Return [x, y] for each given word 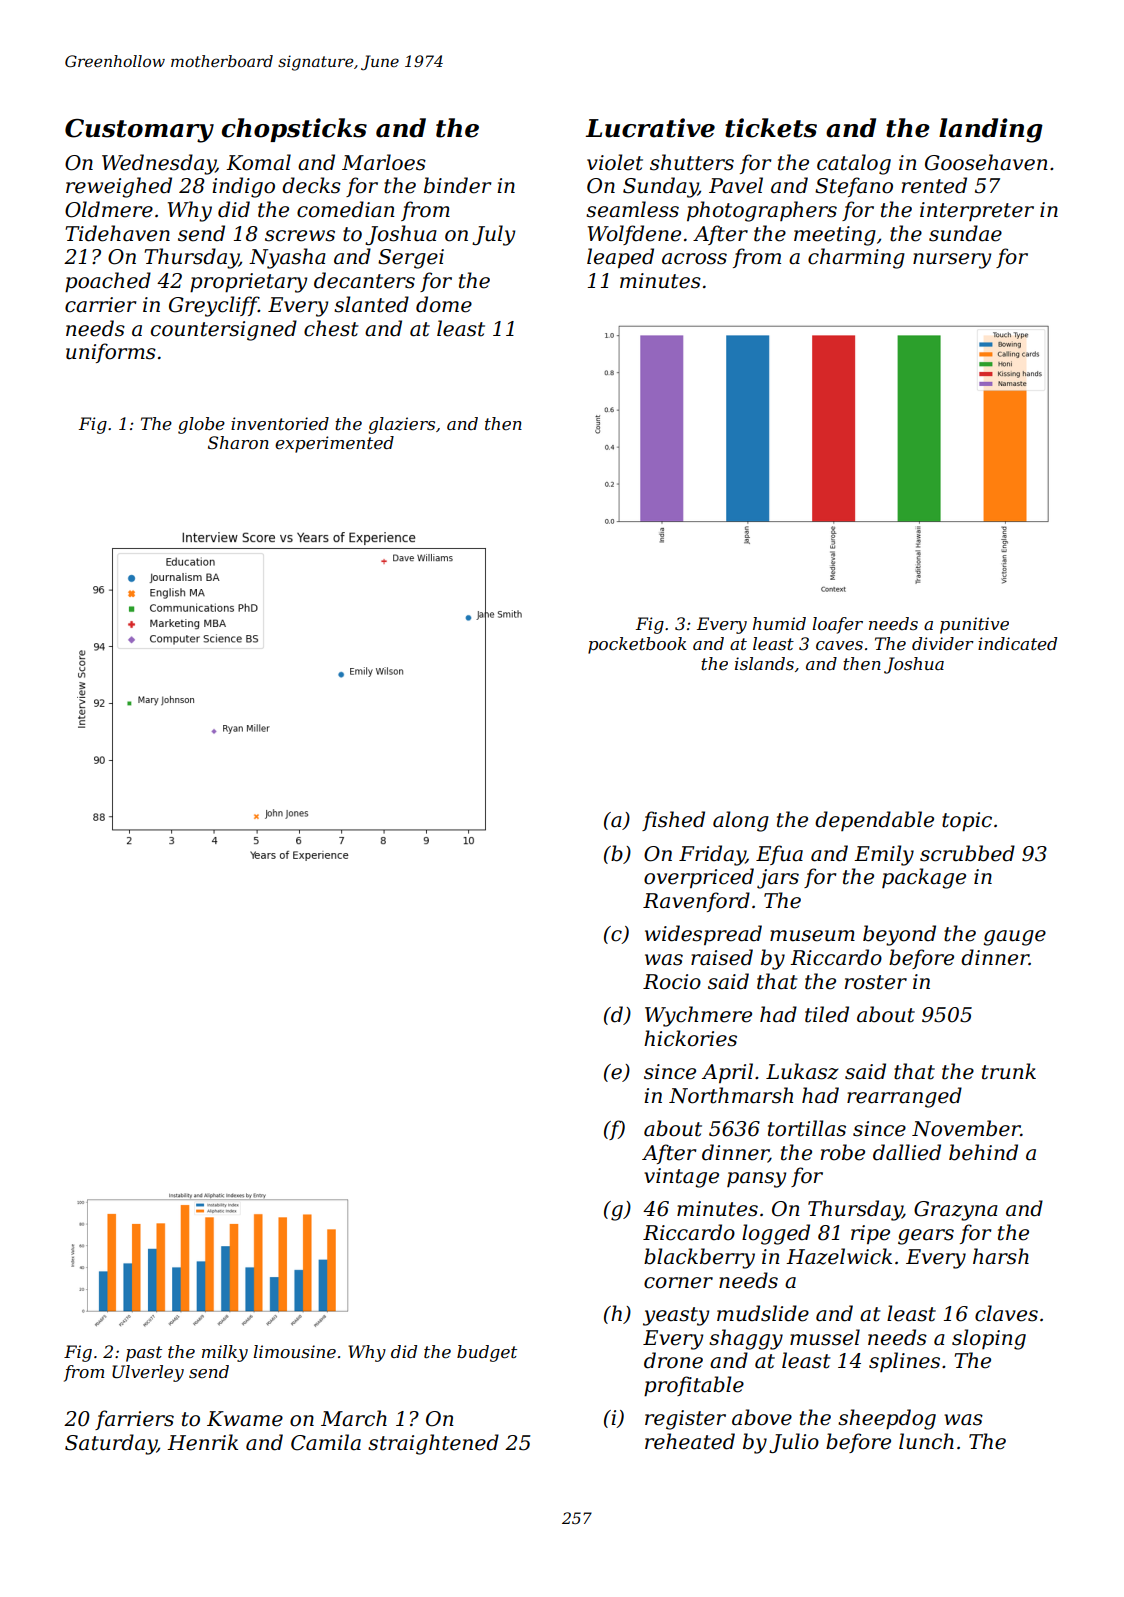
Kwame [245, 1419]
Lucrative [650, 128]
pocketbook [637, 645]
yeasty [676, 1316]
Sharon [238, 442]
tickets [771, 128]
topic [967, 821]
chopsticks [294, 130]
